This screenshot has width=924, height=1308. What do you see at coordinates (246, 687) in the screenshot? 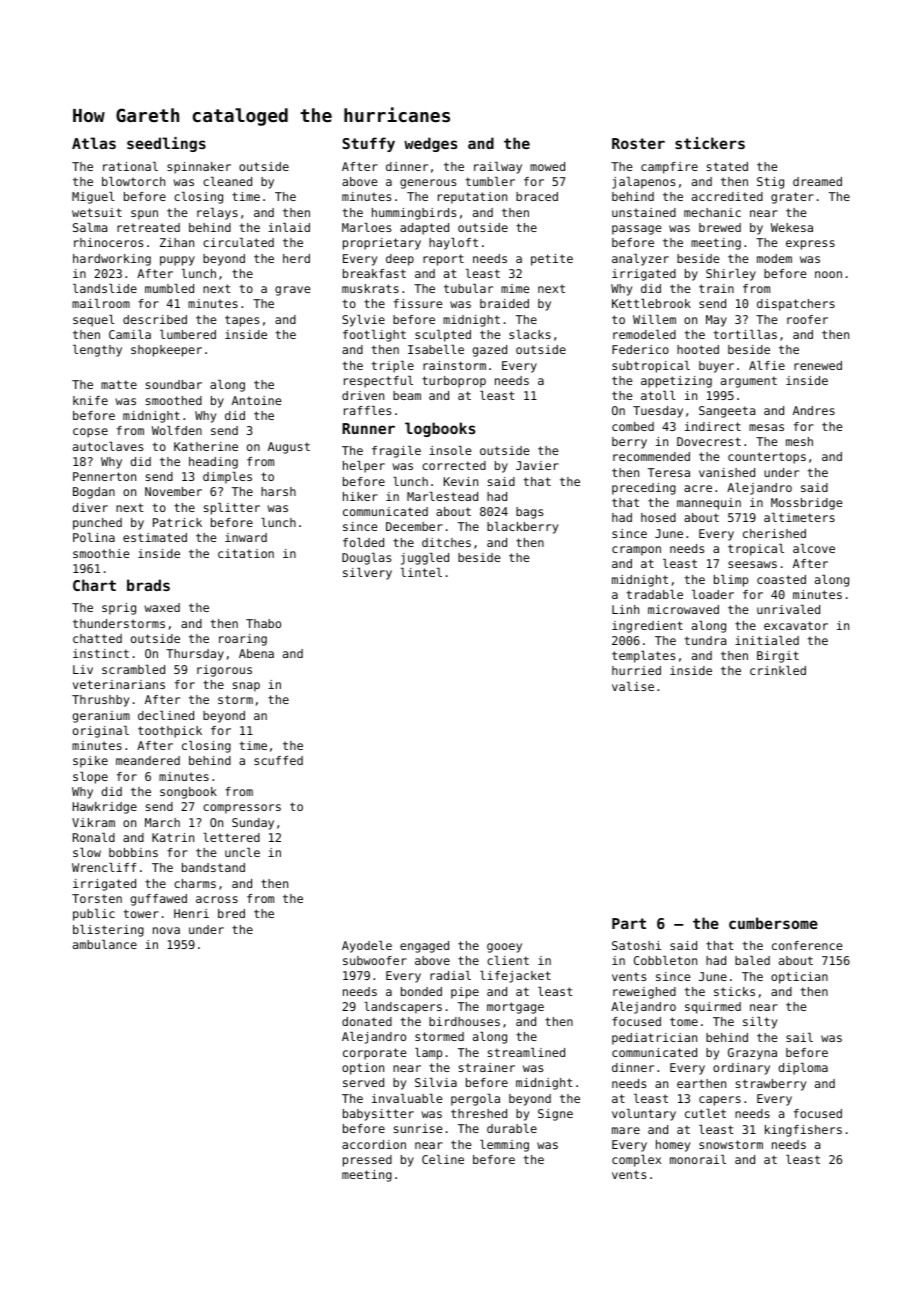
I see `snap` at bounding box center [246, 687].
